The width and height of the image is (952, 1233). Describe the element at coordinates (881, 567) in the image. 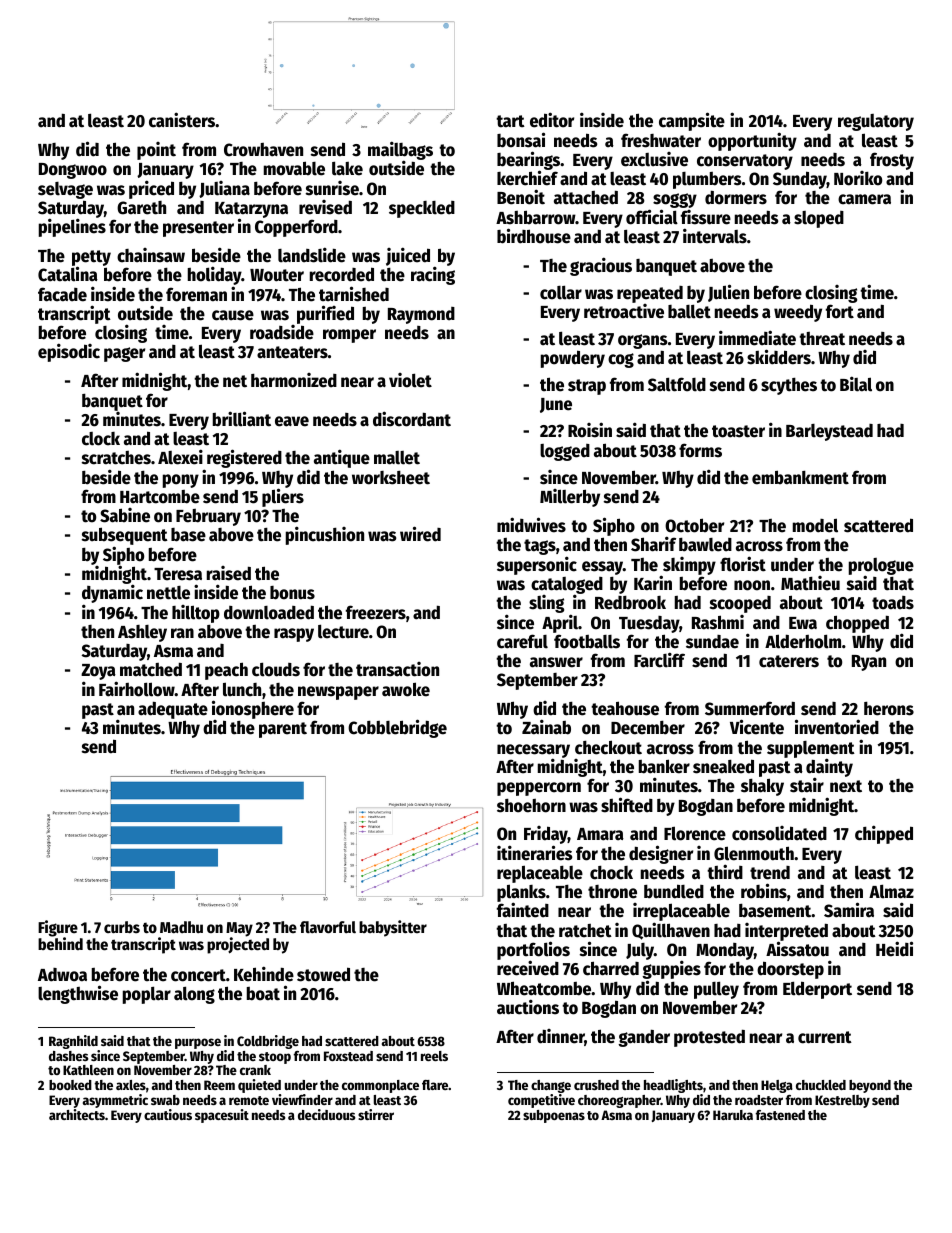

I see `prologue` at that location.
